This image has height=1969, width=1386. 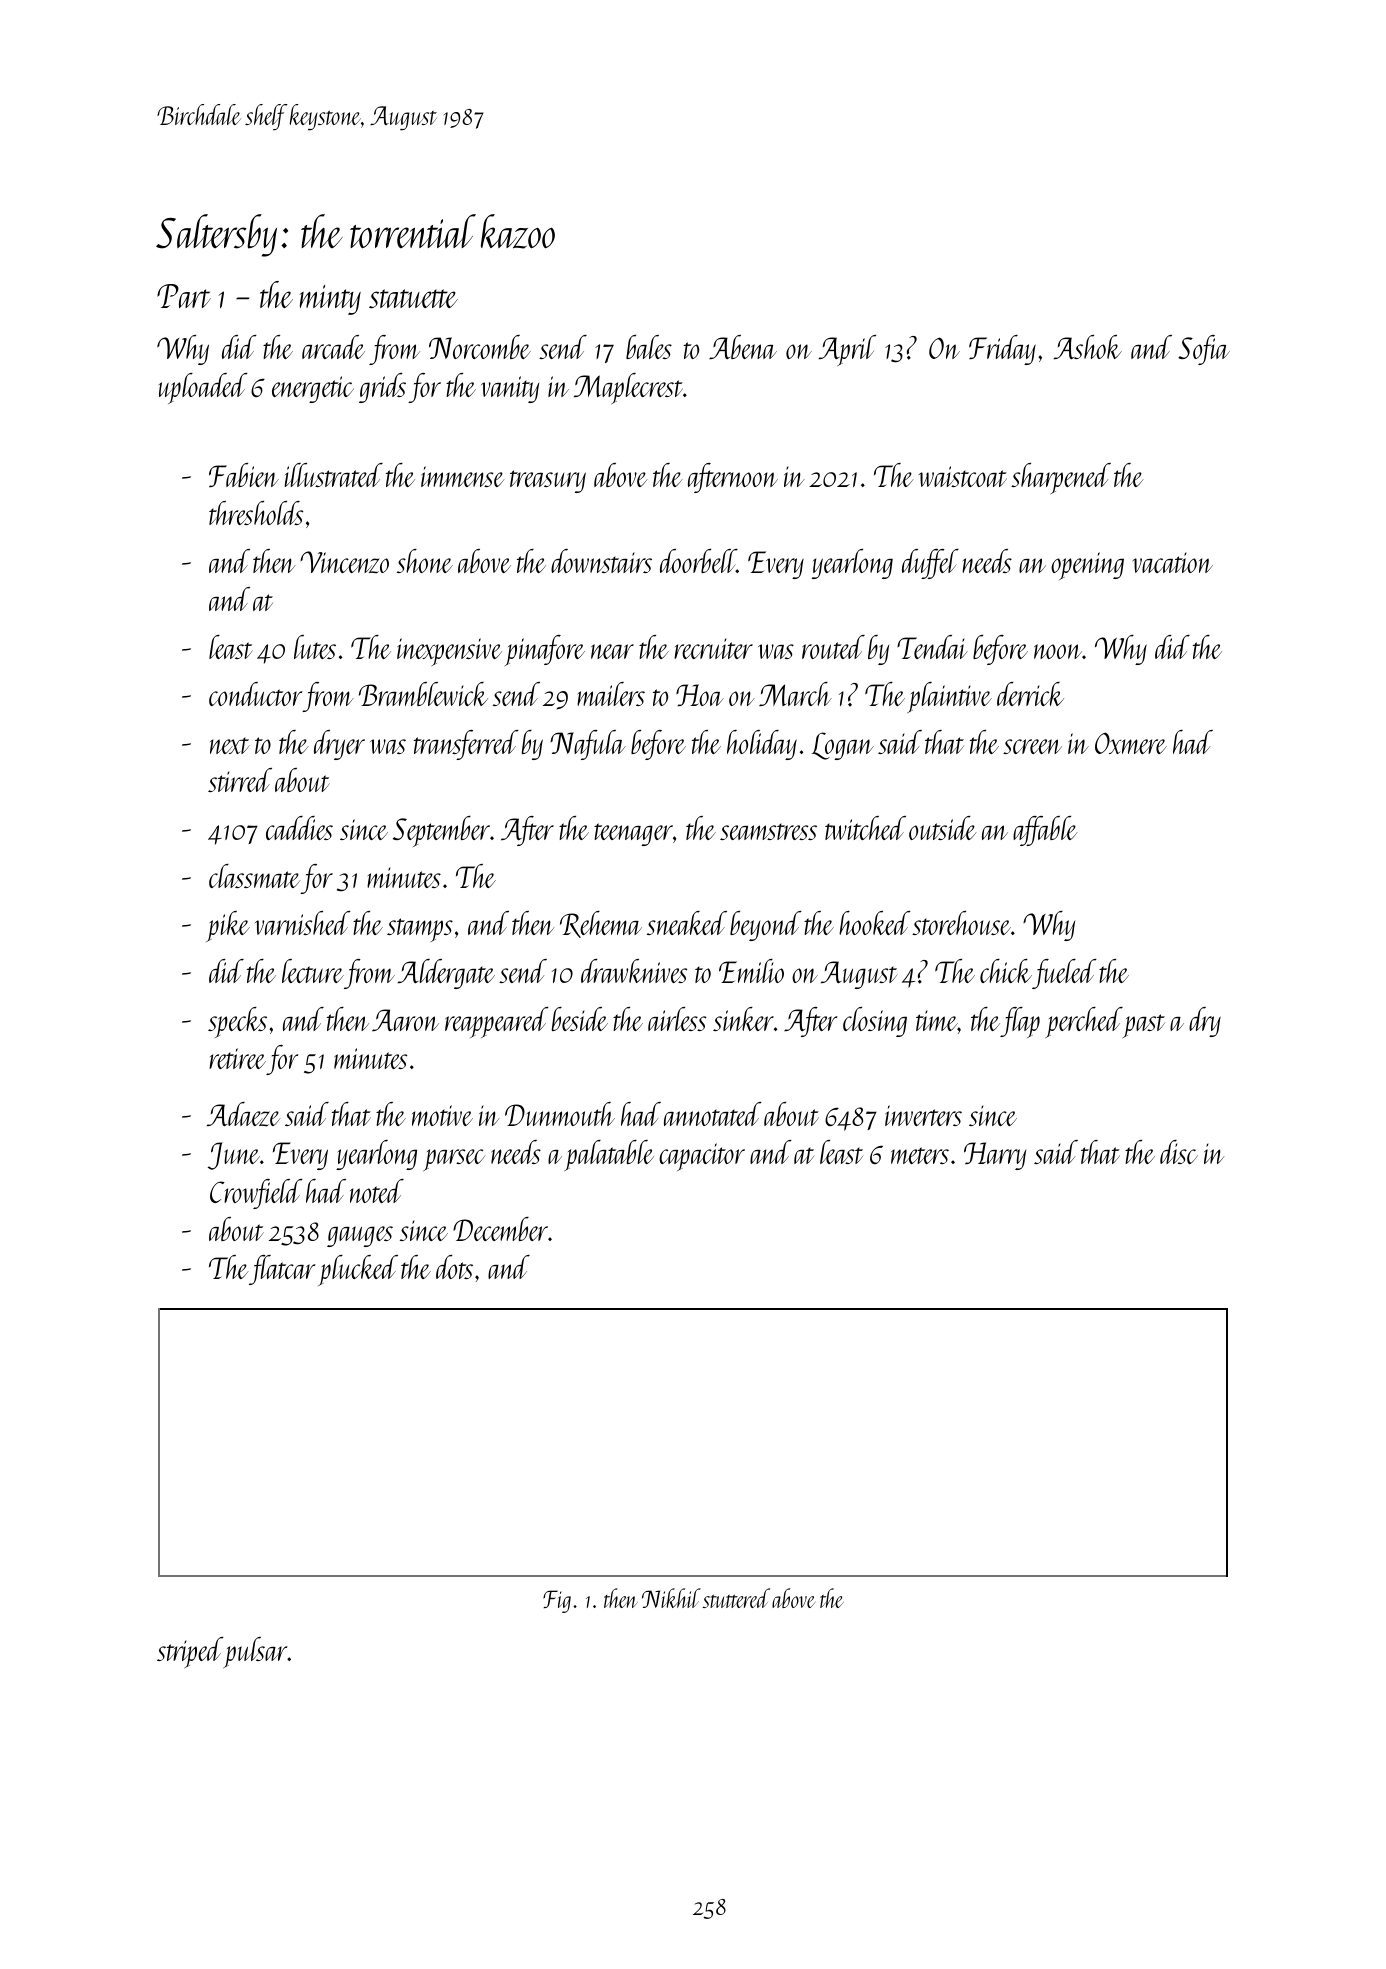 What do you see at coordinates (702, 1157) in the image?
I see `capacitor` at bounding box center [702, 1157].
